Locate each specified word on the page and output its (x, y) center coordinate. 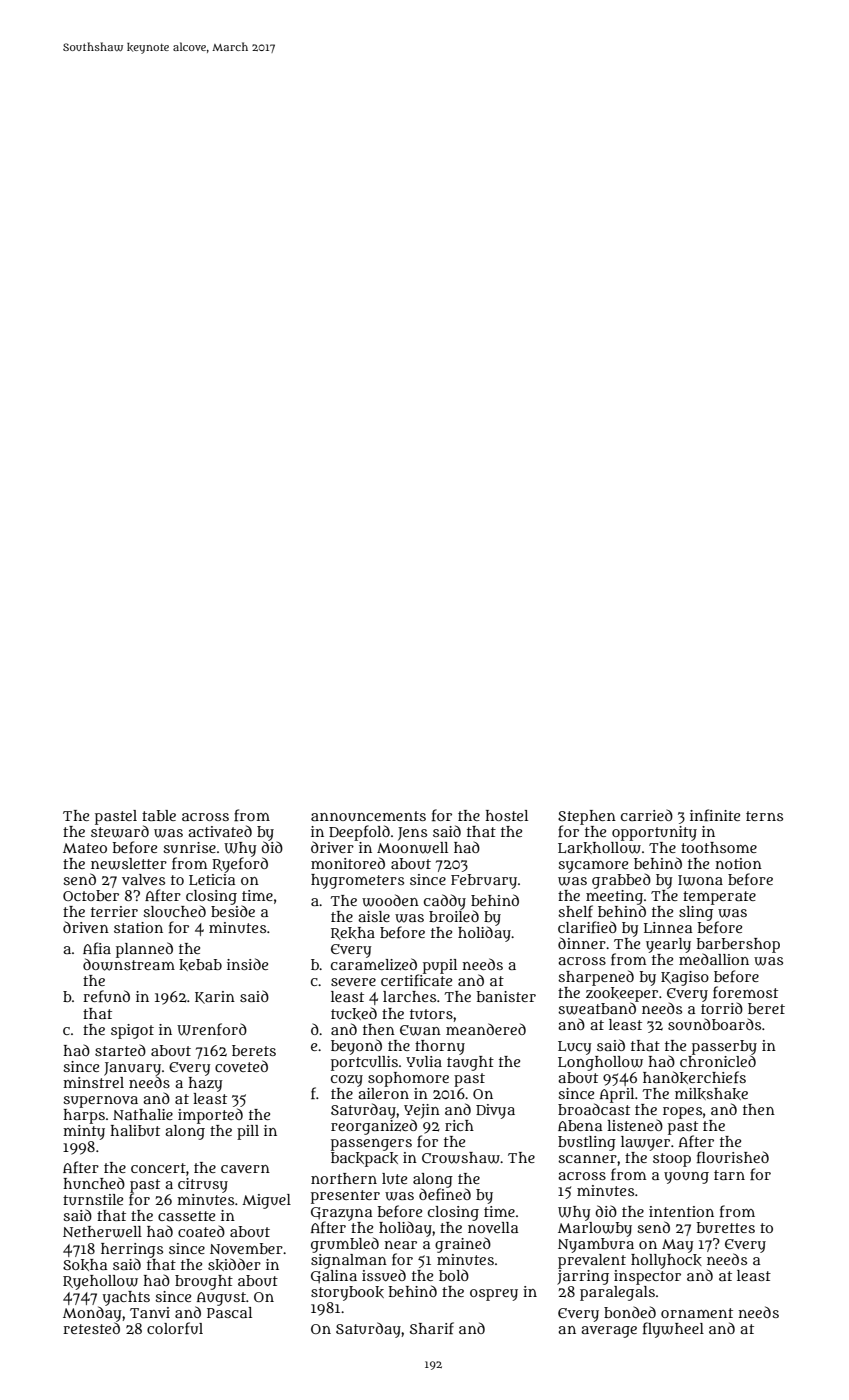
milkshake (711, 1094)
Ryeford (240, 865)
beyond (356, 1047)
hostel (506, 815)
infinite (715, 815)
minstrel (93, 1082)
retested (91, 1328)
